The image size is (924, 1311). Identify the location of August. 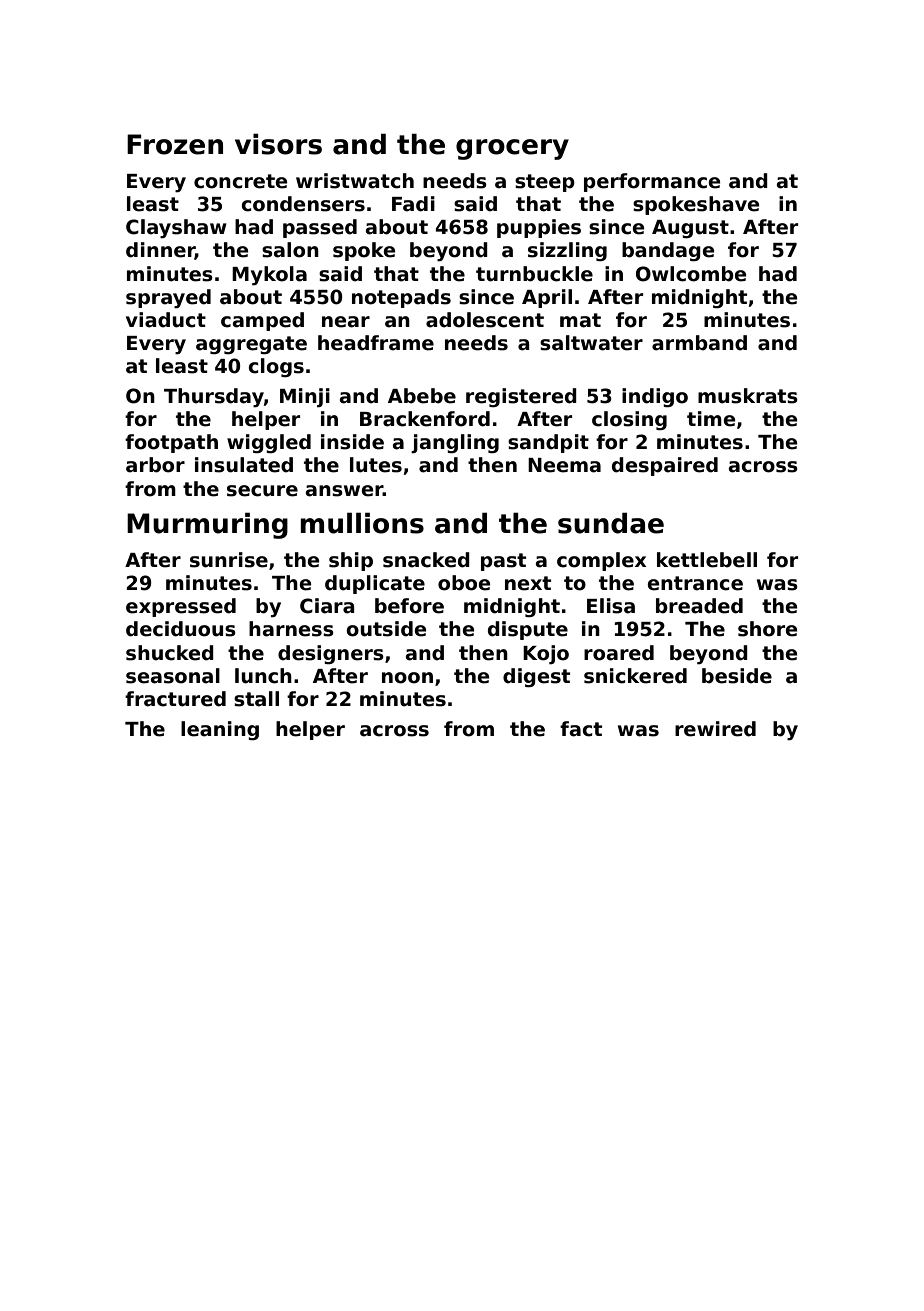
(690, 229).
